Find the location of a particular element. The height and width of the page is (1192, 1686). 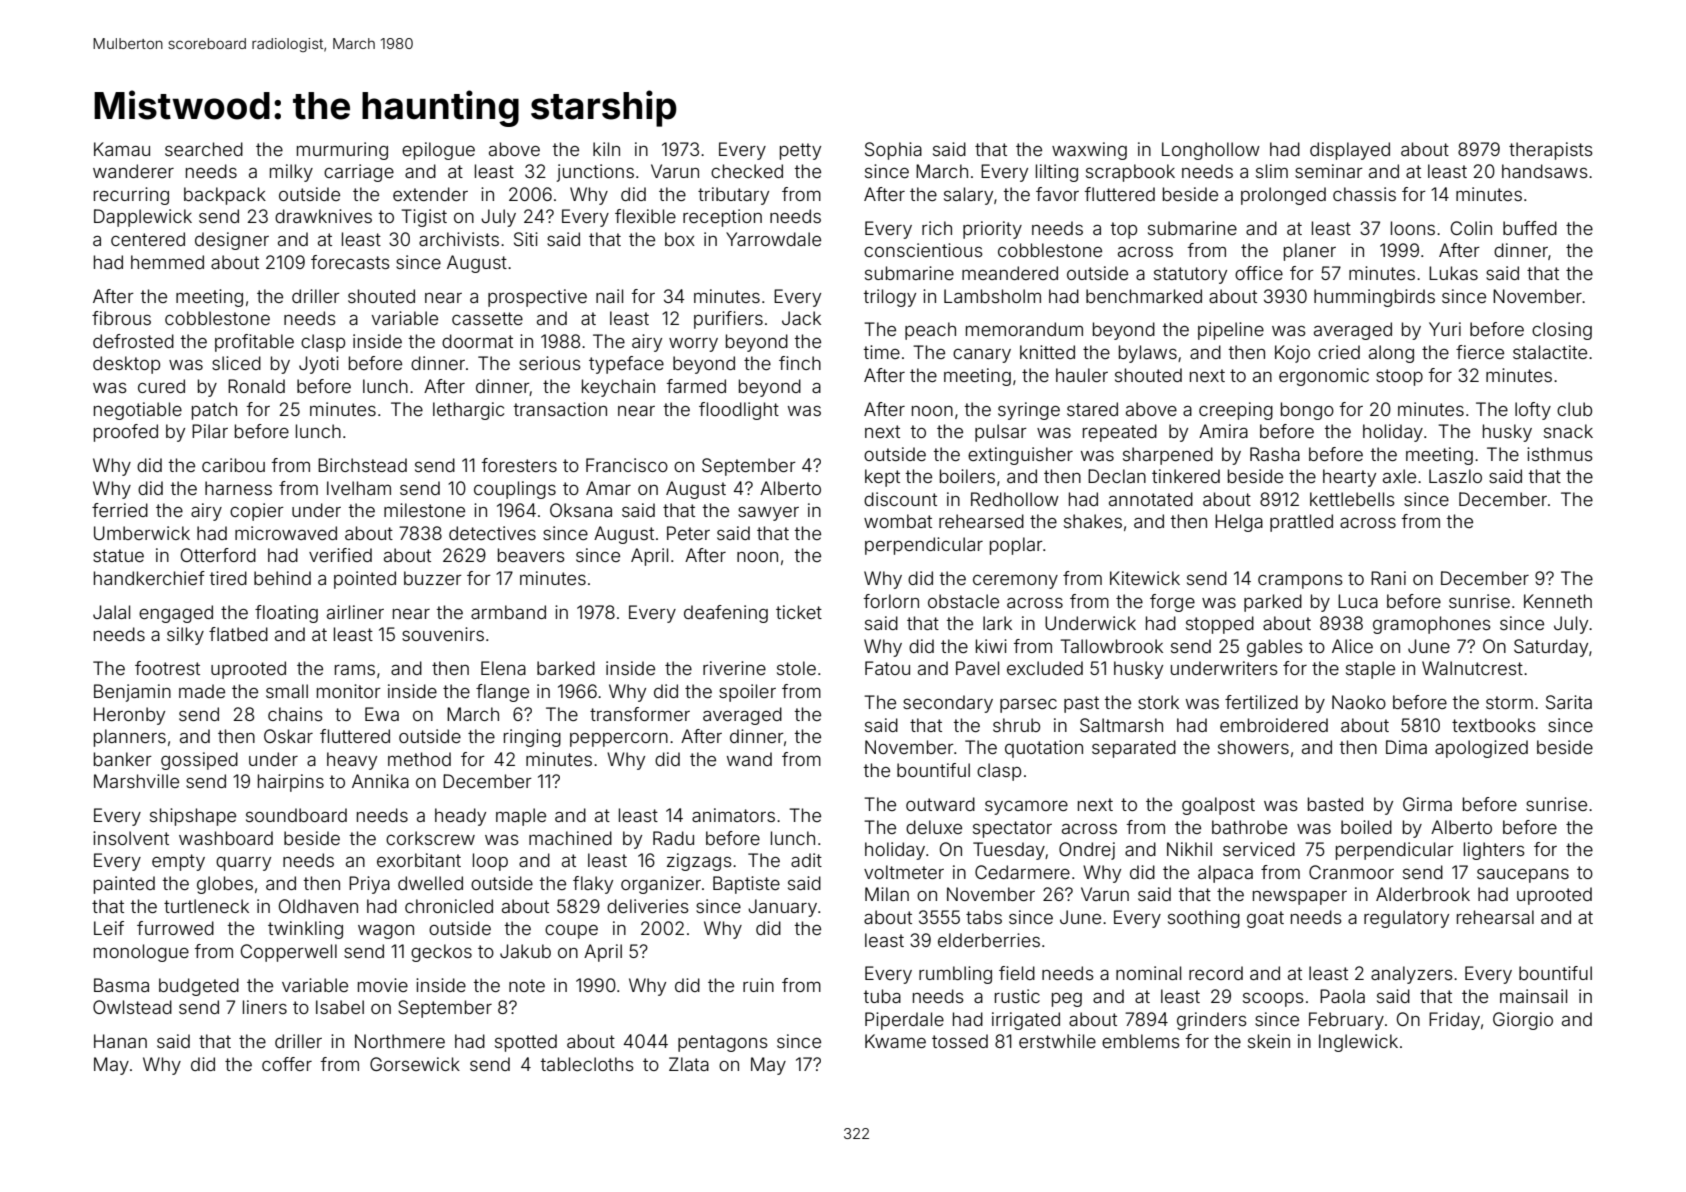

closing is located at coordinates (1562, 331).
